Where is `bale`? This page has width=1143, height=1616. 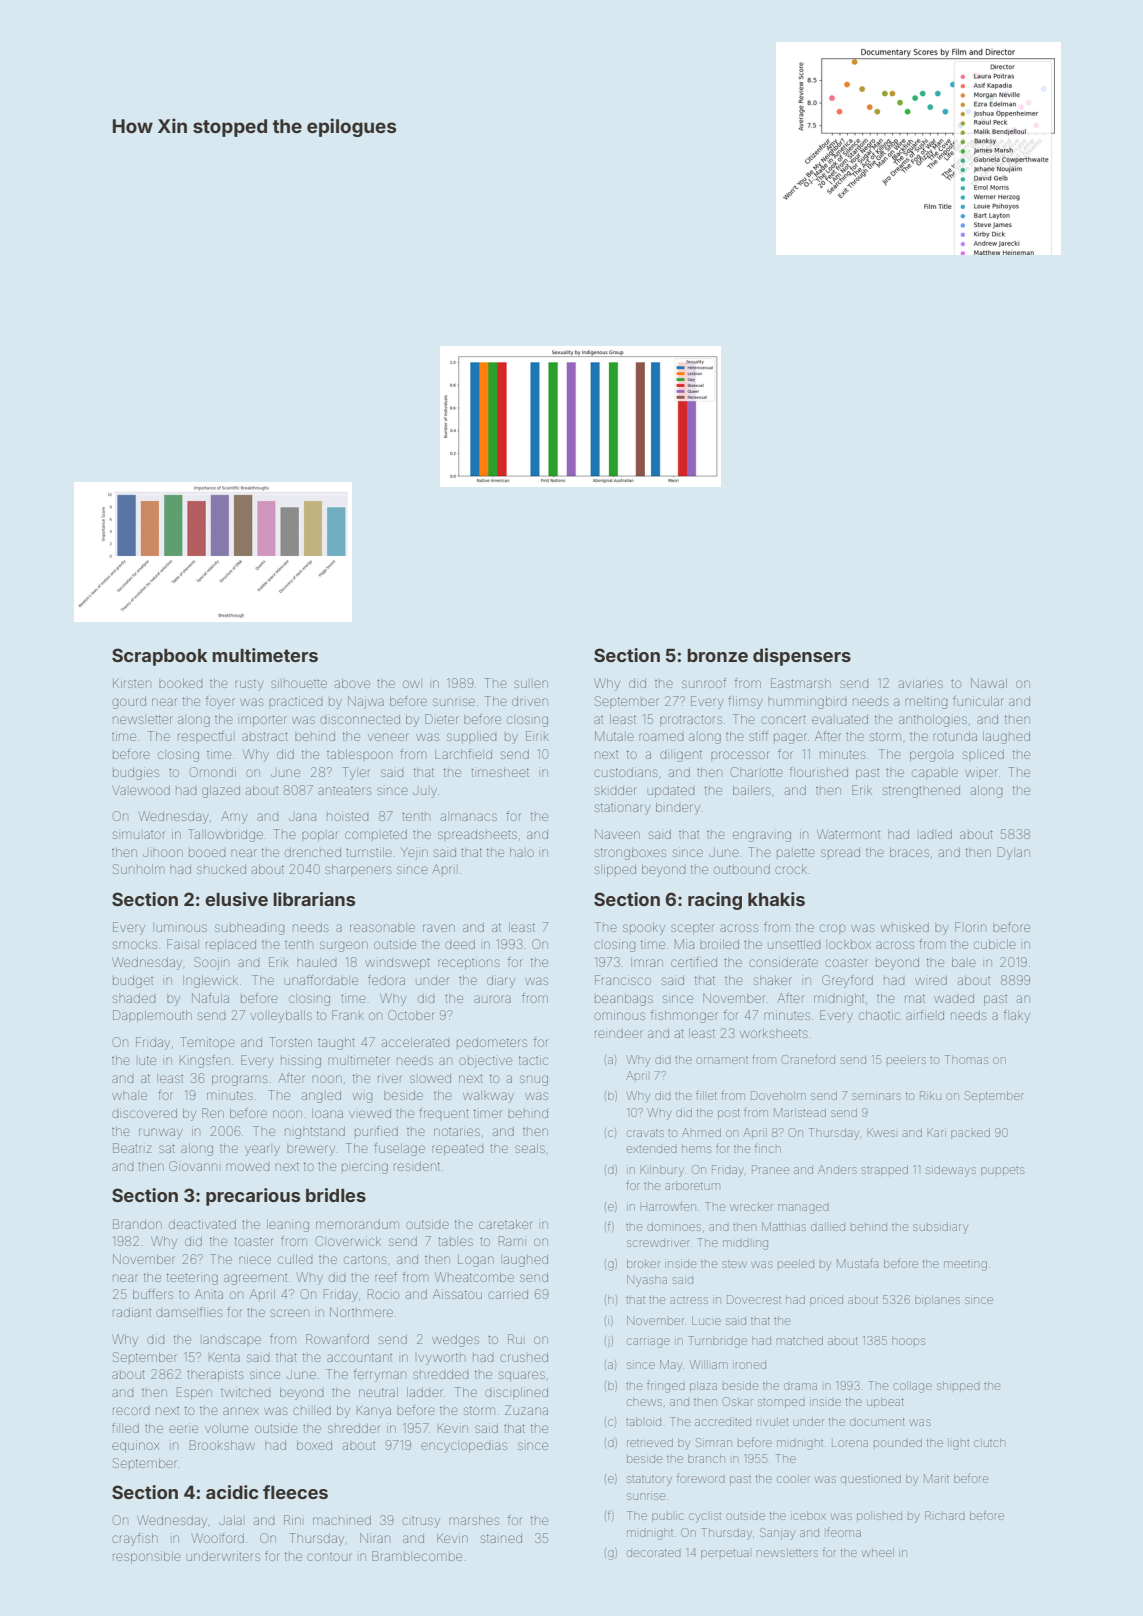 bale is located at coordinates (964, 962).
